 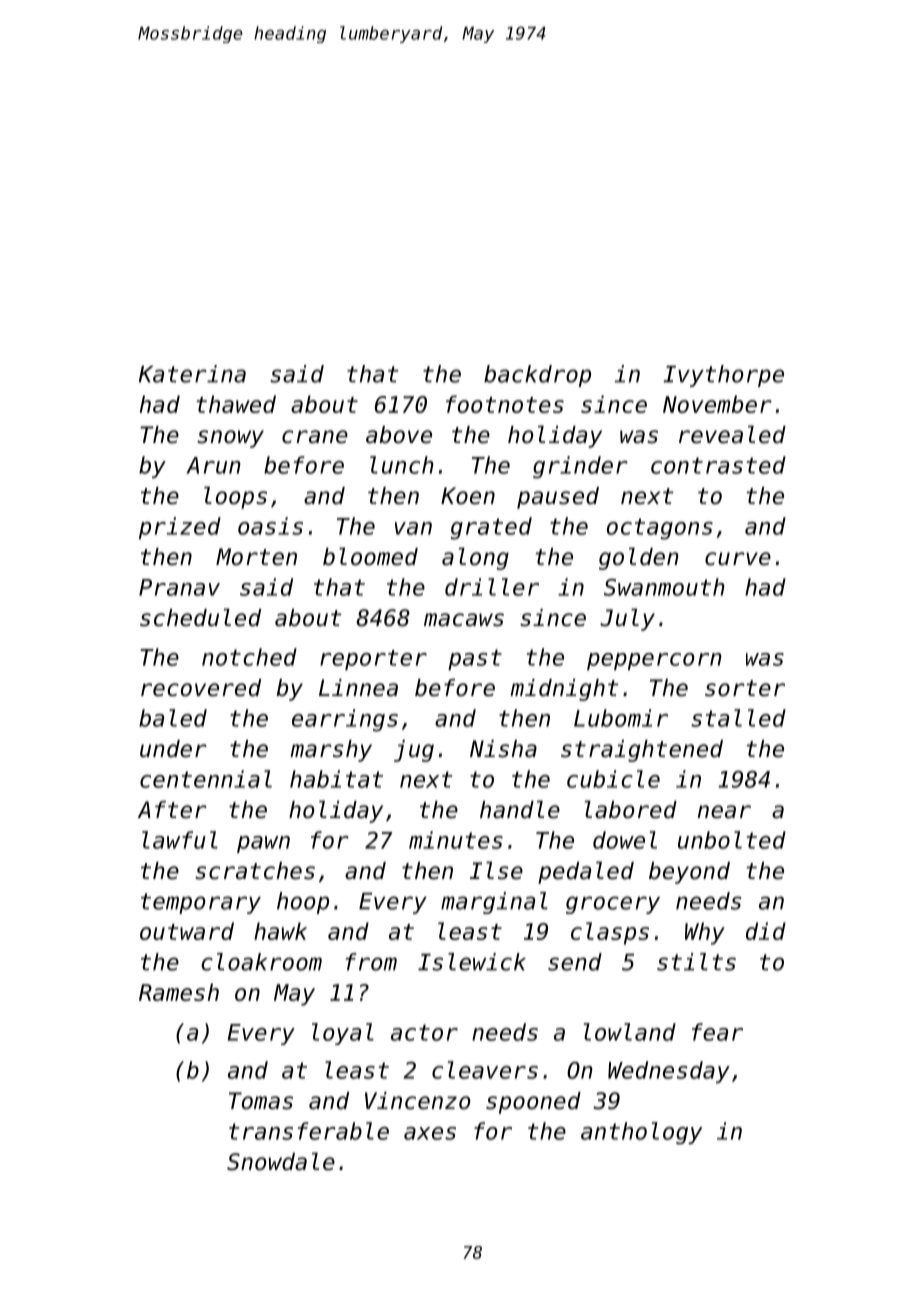 I want to click on pedaled, so click(x=586, y=872).
